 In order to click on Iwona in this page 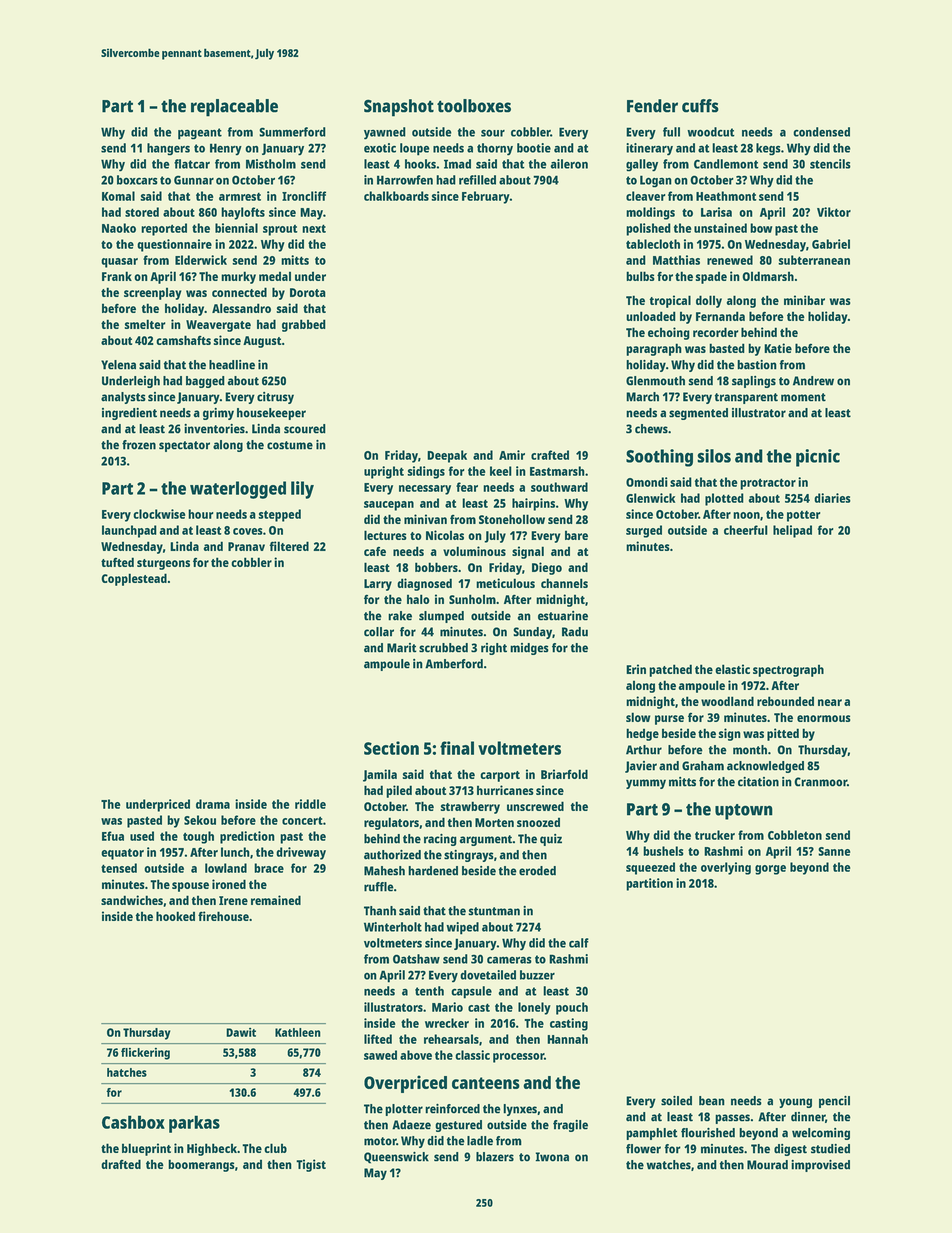, I will do `click(552, 1157)`.
